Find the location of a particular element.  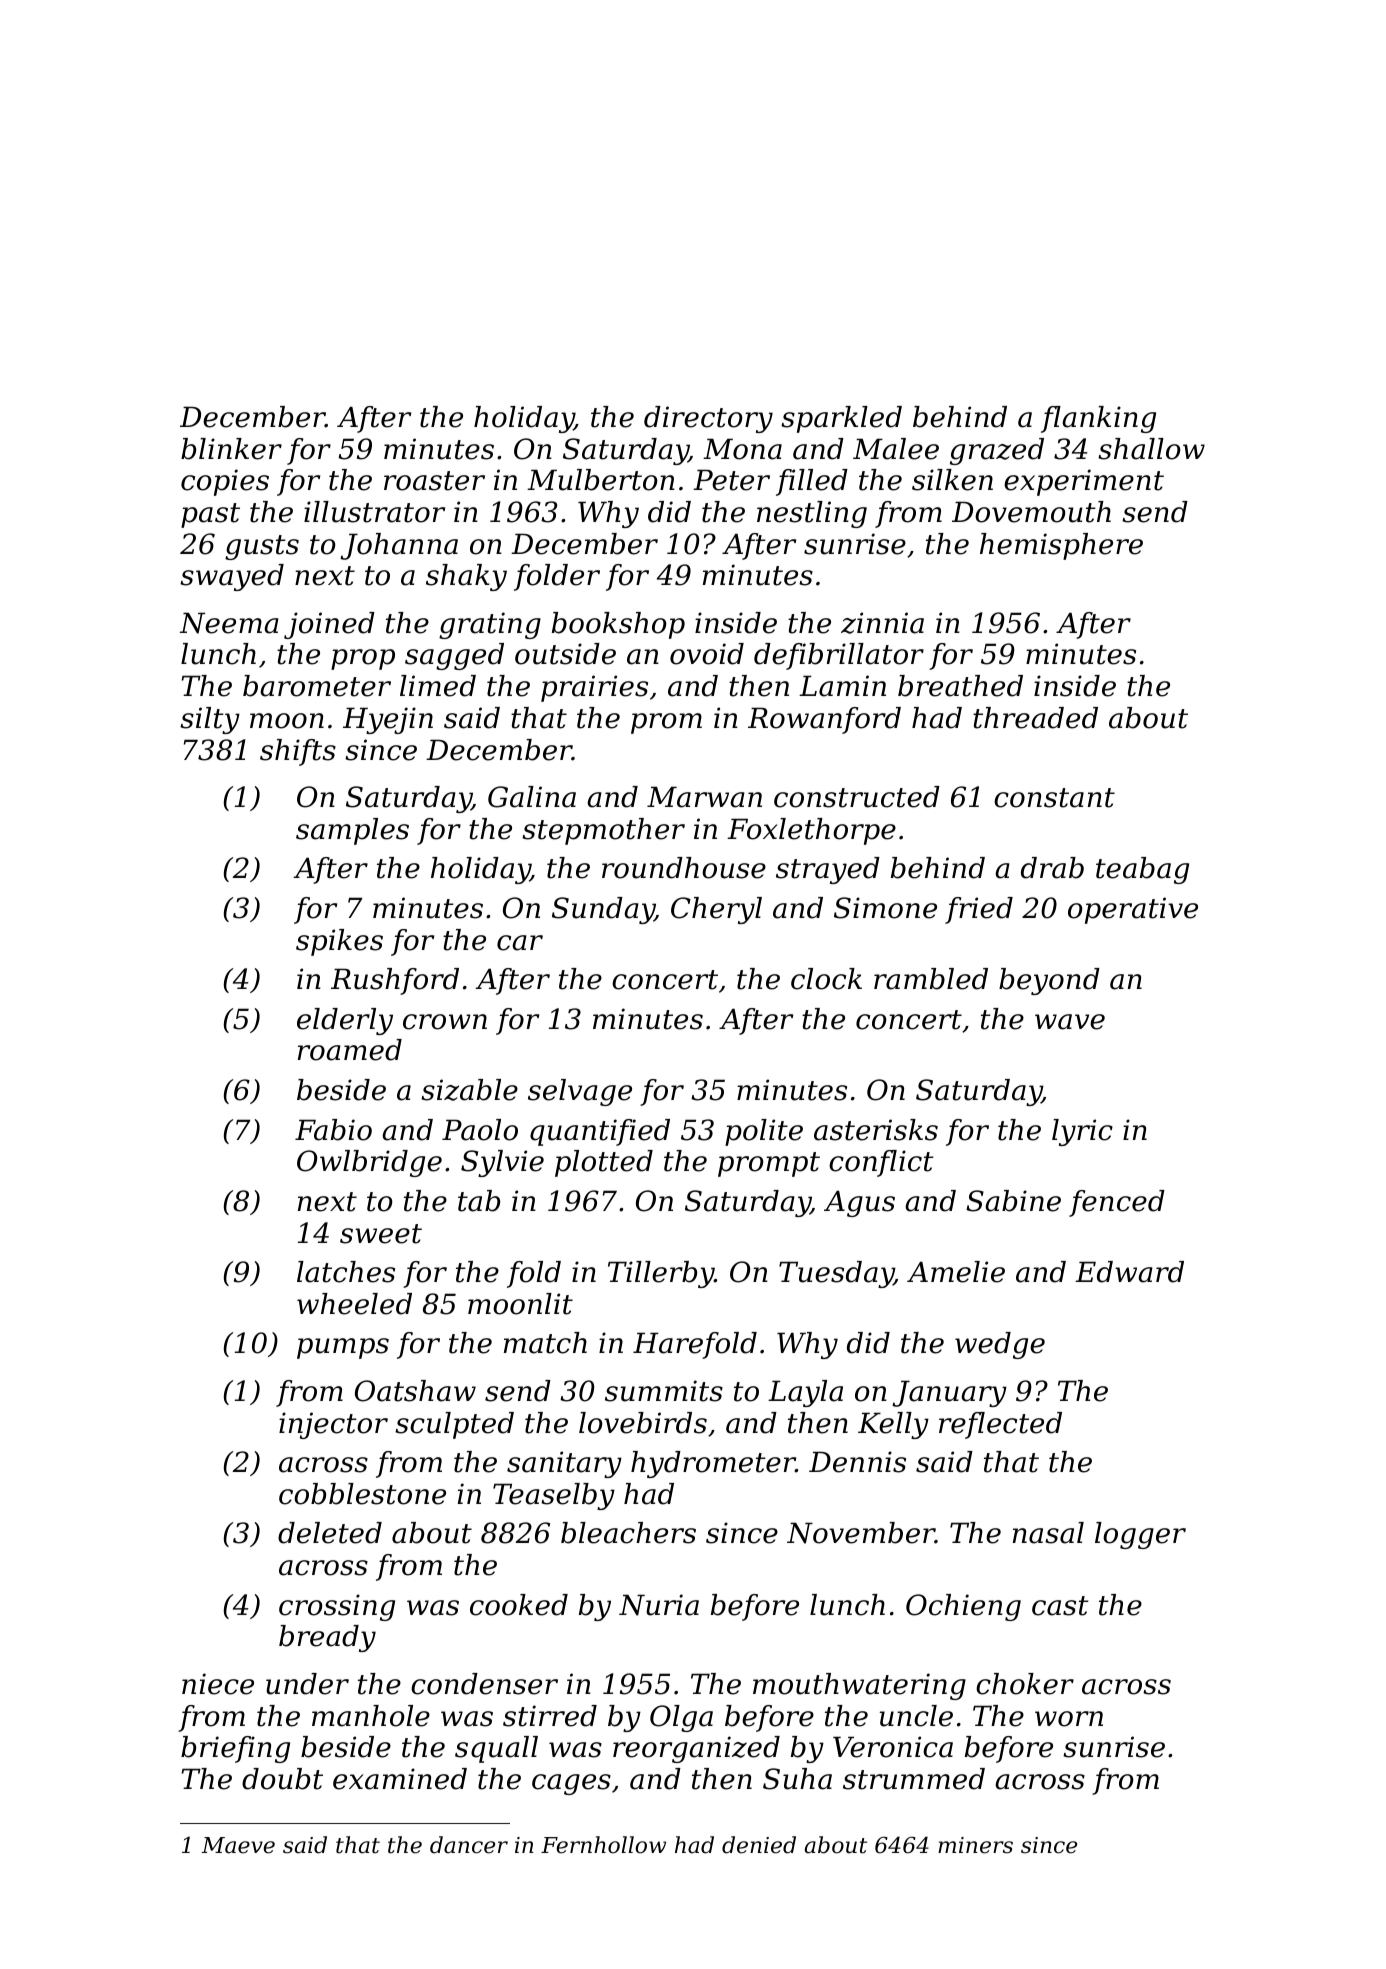

Maeve is located at coordinates (238, 1845).
